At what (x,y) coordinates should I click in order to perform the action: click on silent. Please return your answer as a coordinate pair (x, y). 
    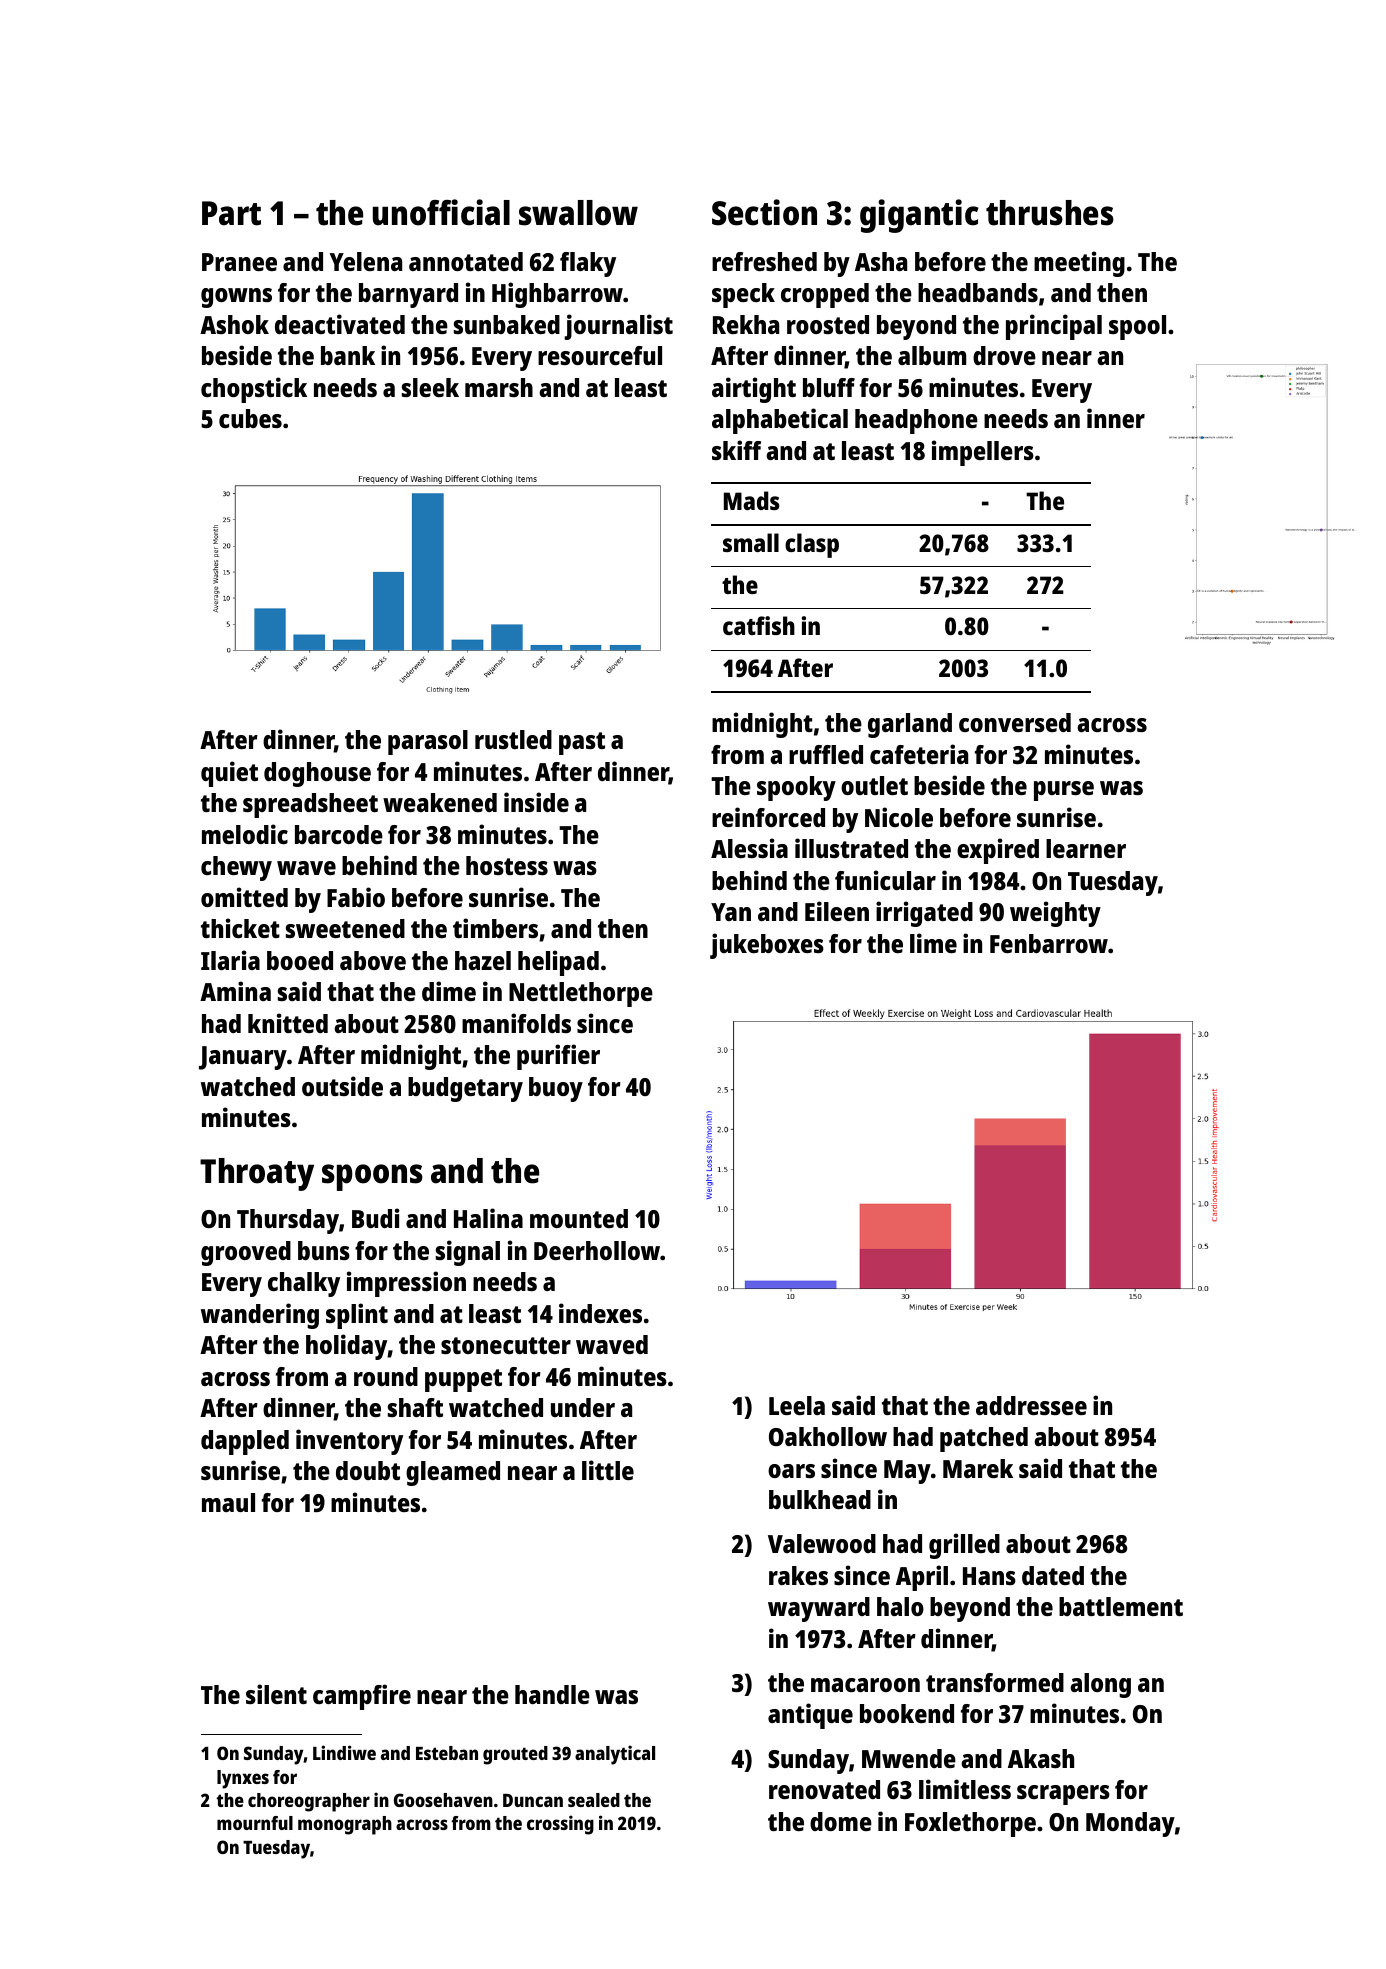
    Looking at the image, I should click on (276, 1694).
